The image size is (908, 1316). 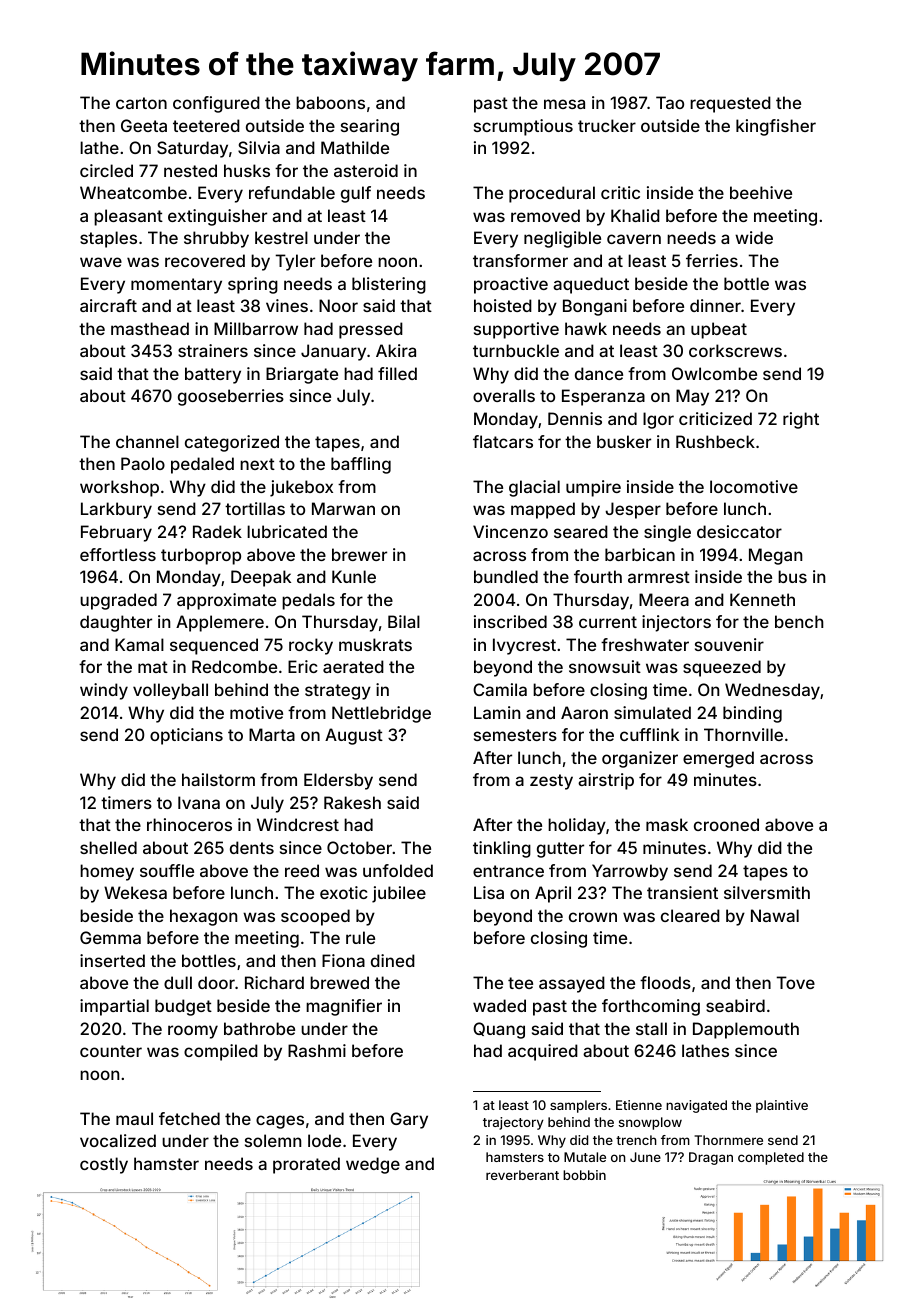 I want to click on Briargate, so click(x=302, y=375).
